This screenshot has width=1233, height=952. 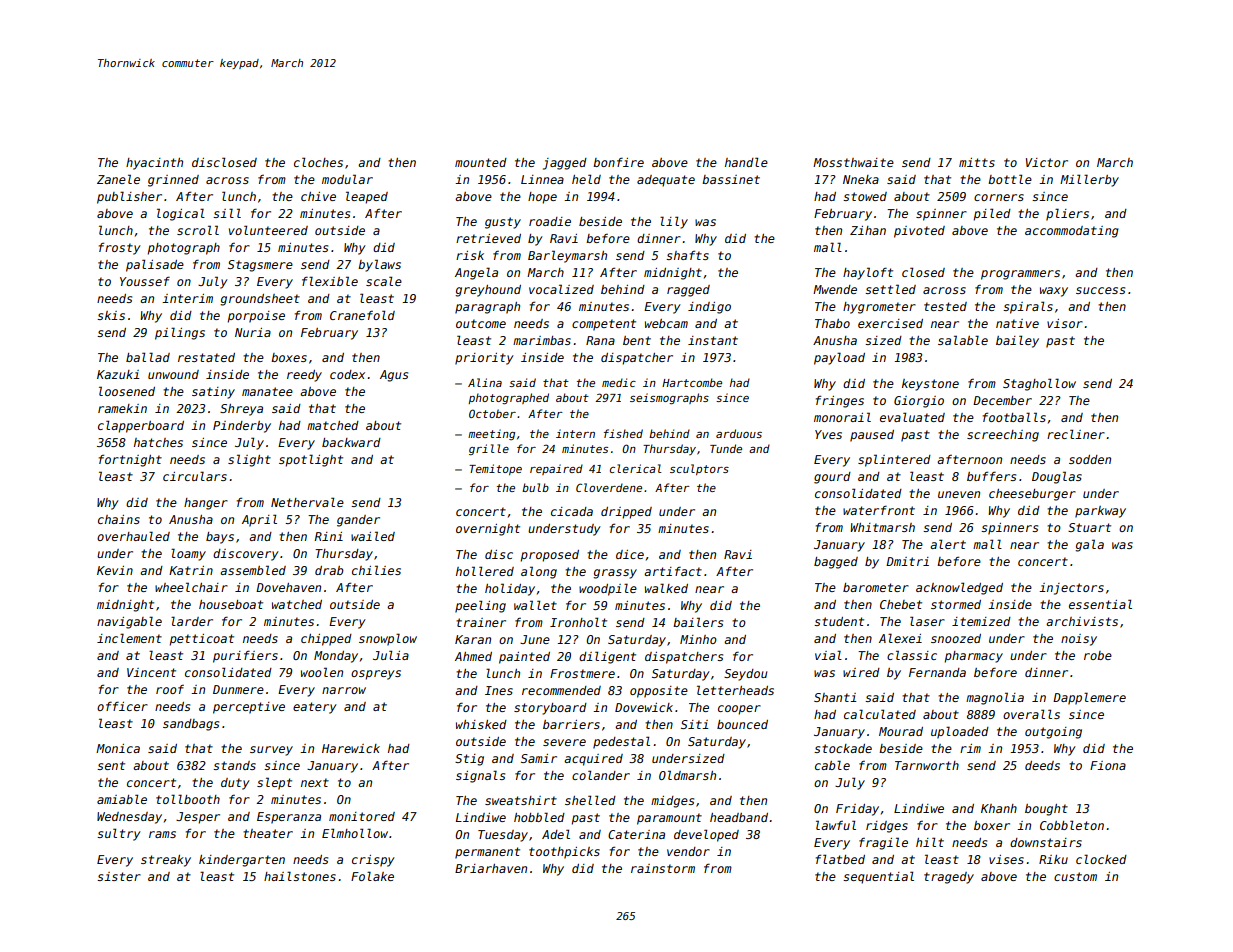 I want to click on Victor, so click(x=1047, y=162).
